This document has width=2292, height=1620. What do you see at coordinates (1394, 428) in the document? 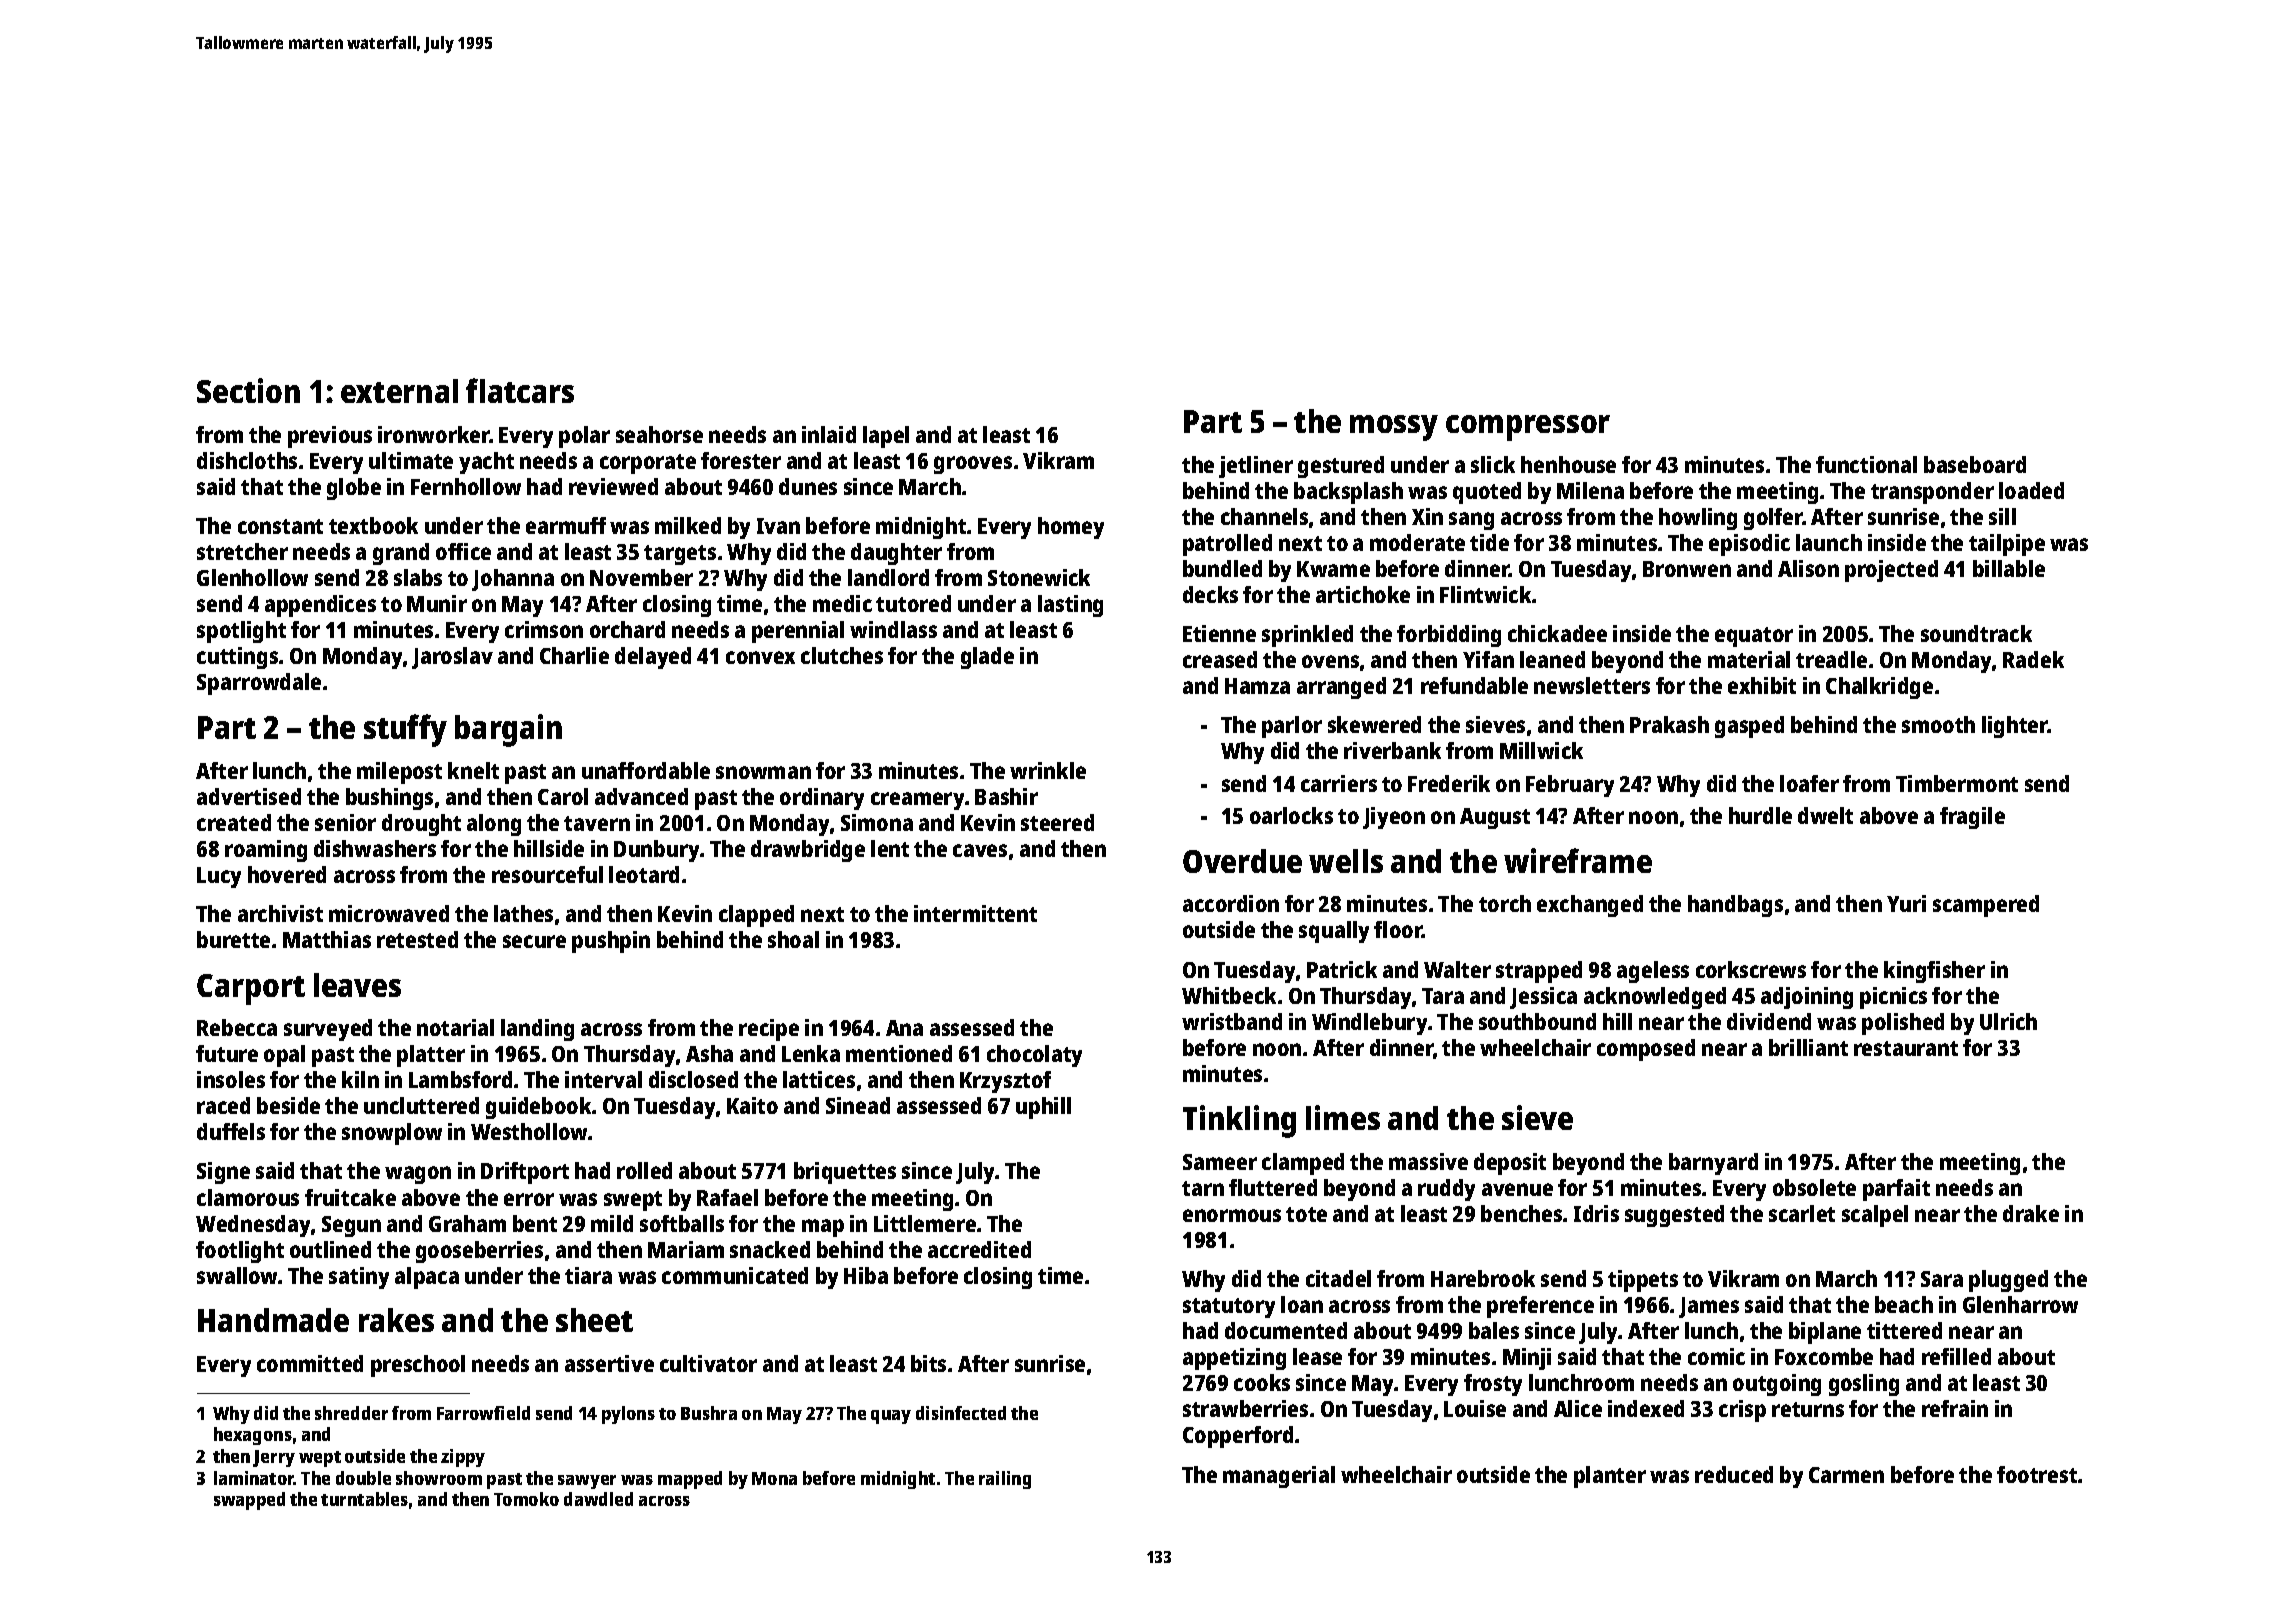
I see `mossy` at bounding box center [1394, 428].
